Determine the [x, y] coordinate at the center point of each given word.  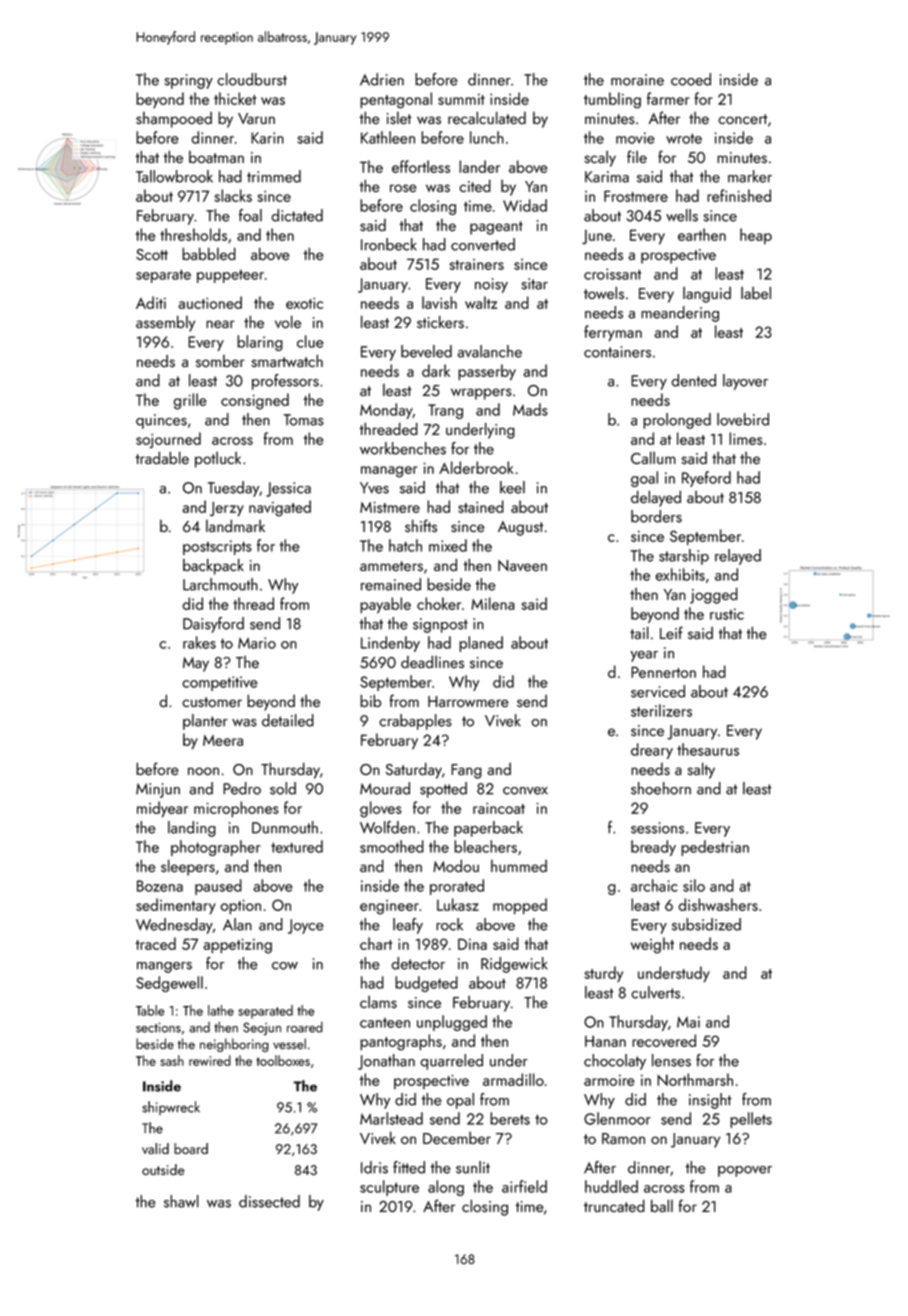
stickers [440, 321]
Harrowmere [468, 702]
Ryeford [706, 479]
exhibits [680, 574]
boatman [216, 157]
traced [156, 943]
